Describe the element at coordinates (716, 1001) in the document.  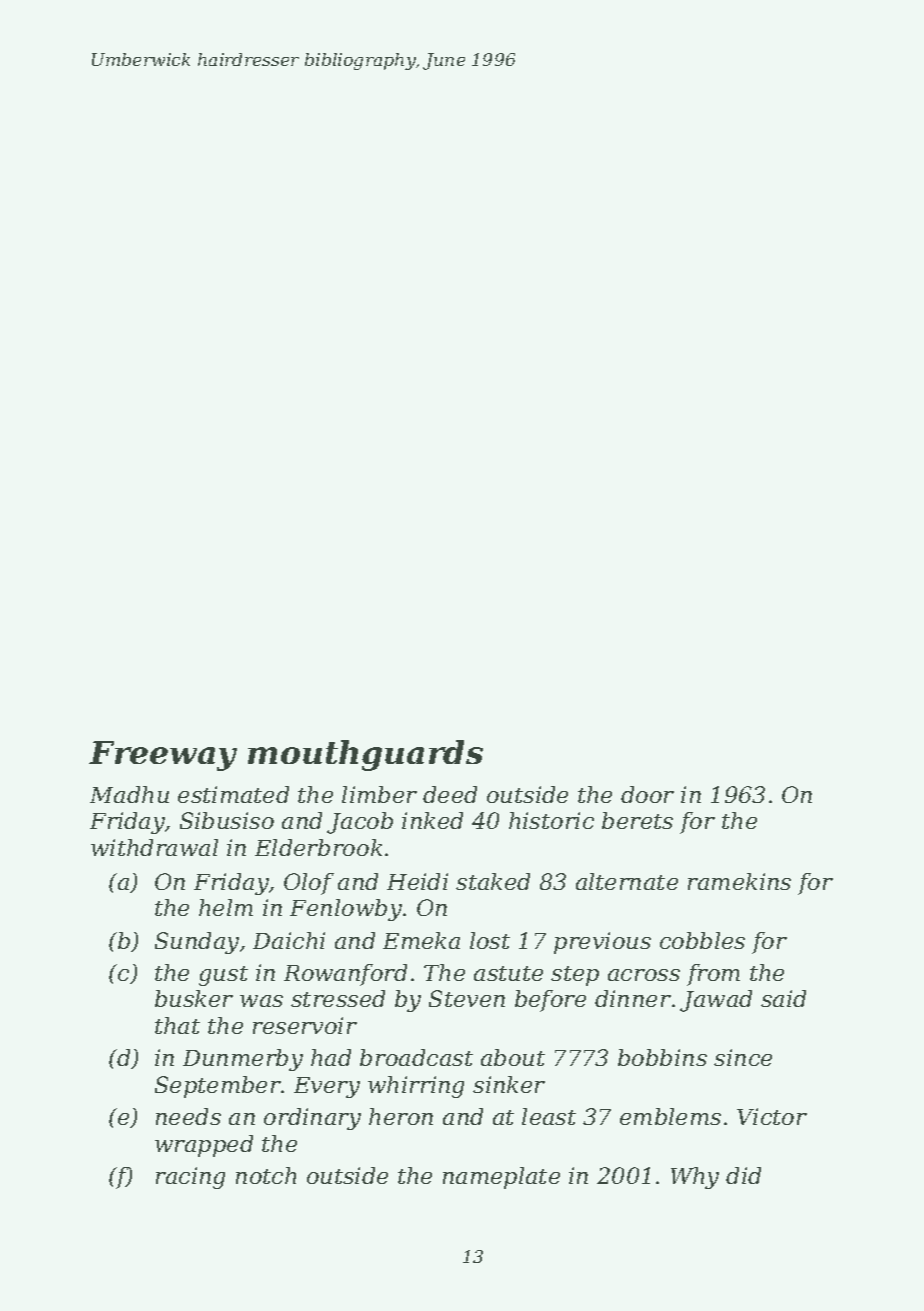
I see `Jawad` at that location.
